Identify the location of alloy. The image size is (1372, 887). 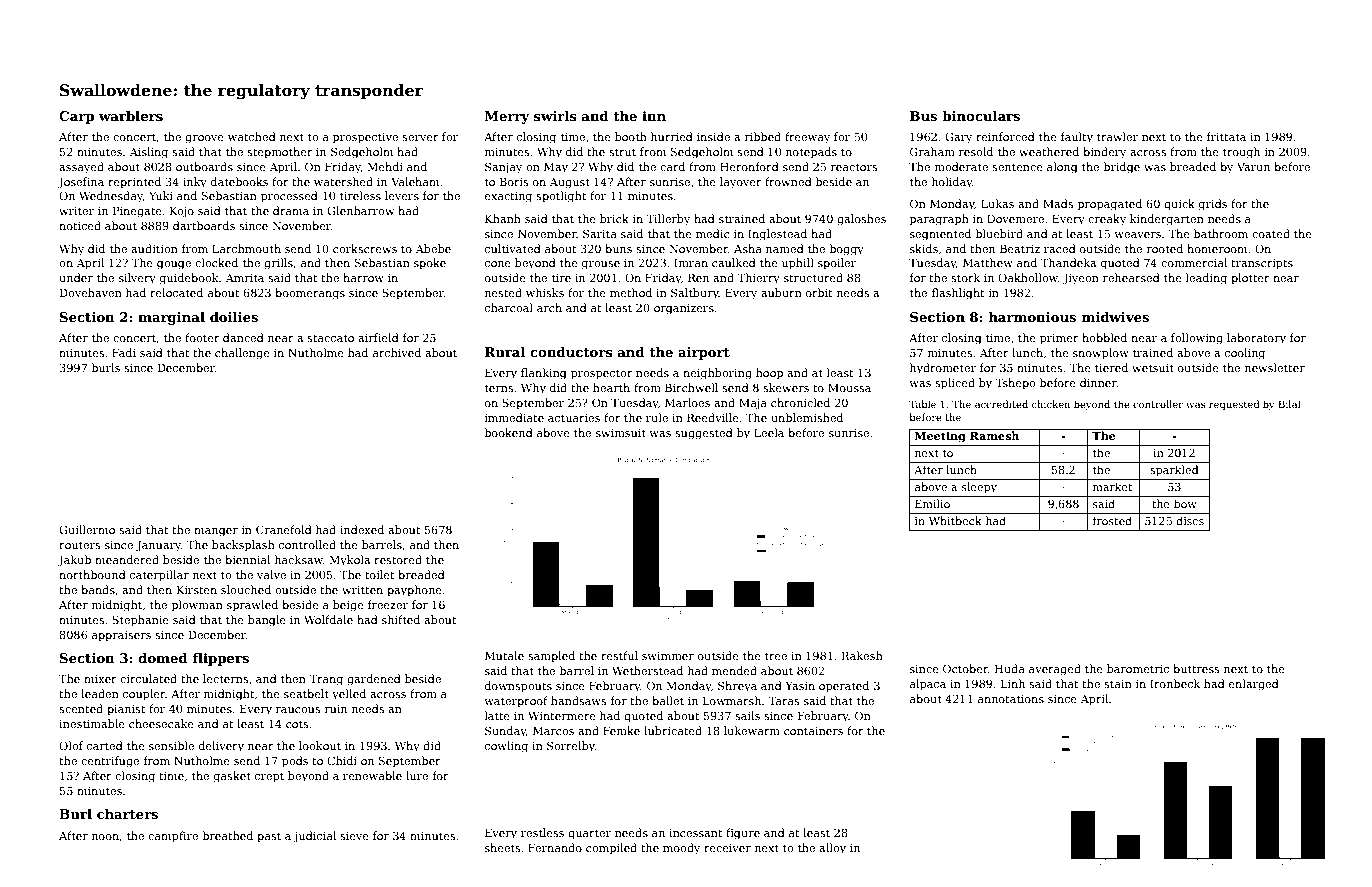
(832, 849).
